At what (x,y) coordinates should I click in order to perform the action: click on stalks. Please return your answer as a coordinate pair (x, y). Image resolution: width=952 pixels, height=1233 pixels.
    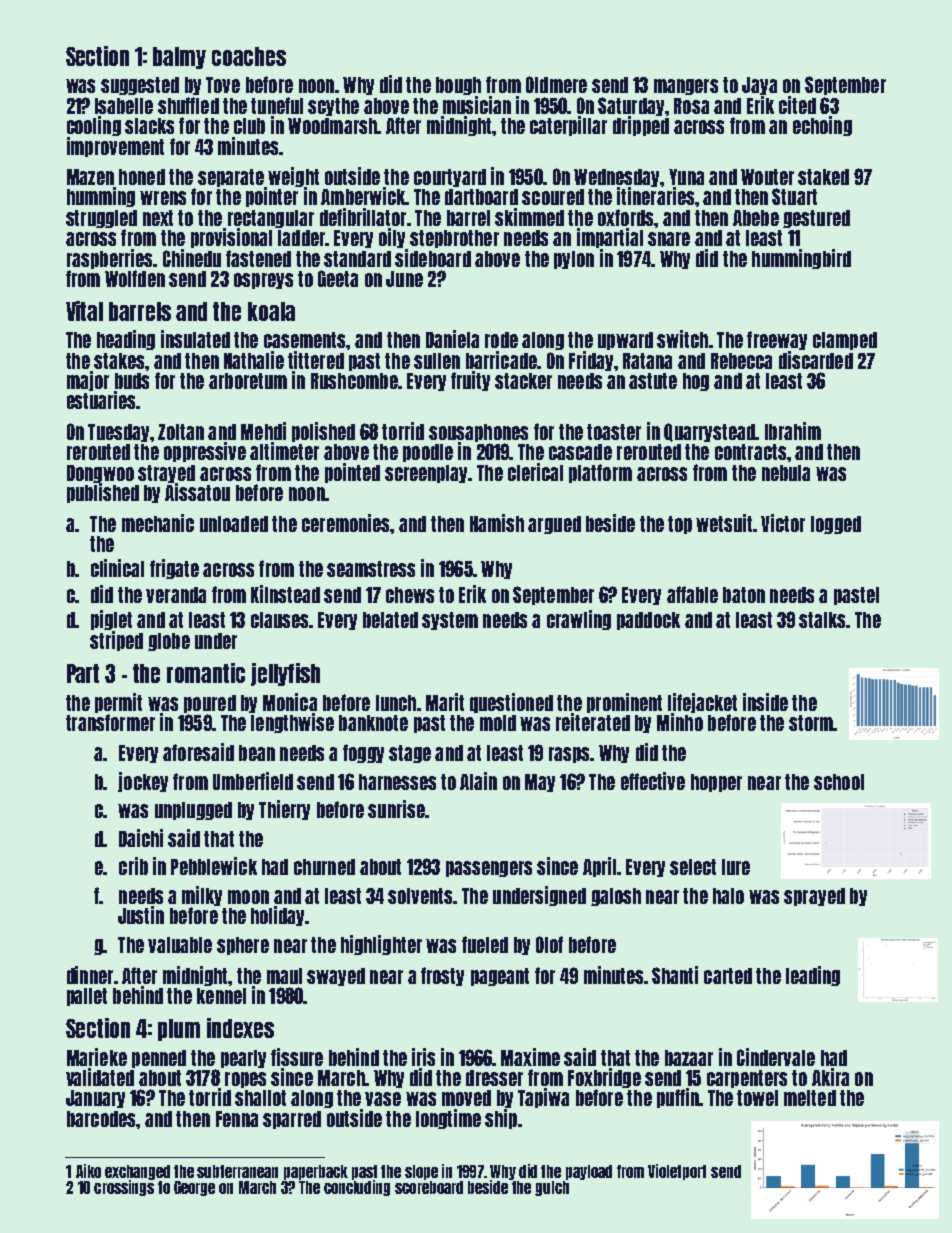
    Looking at the image, I should click on (822, 620).
